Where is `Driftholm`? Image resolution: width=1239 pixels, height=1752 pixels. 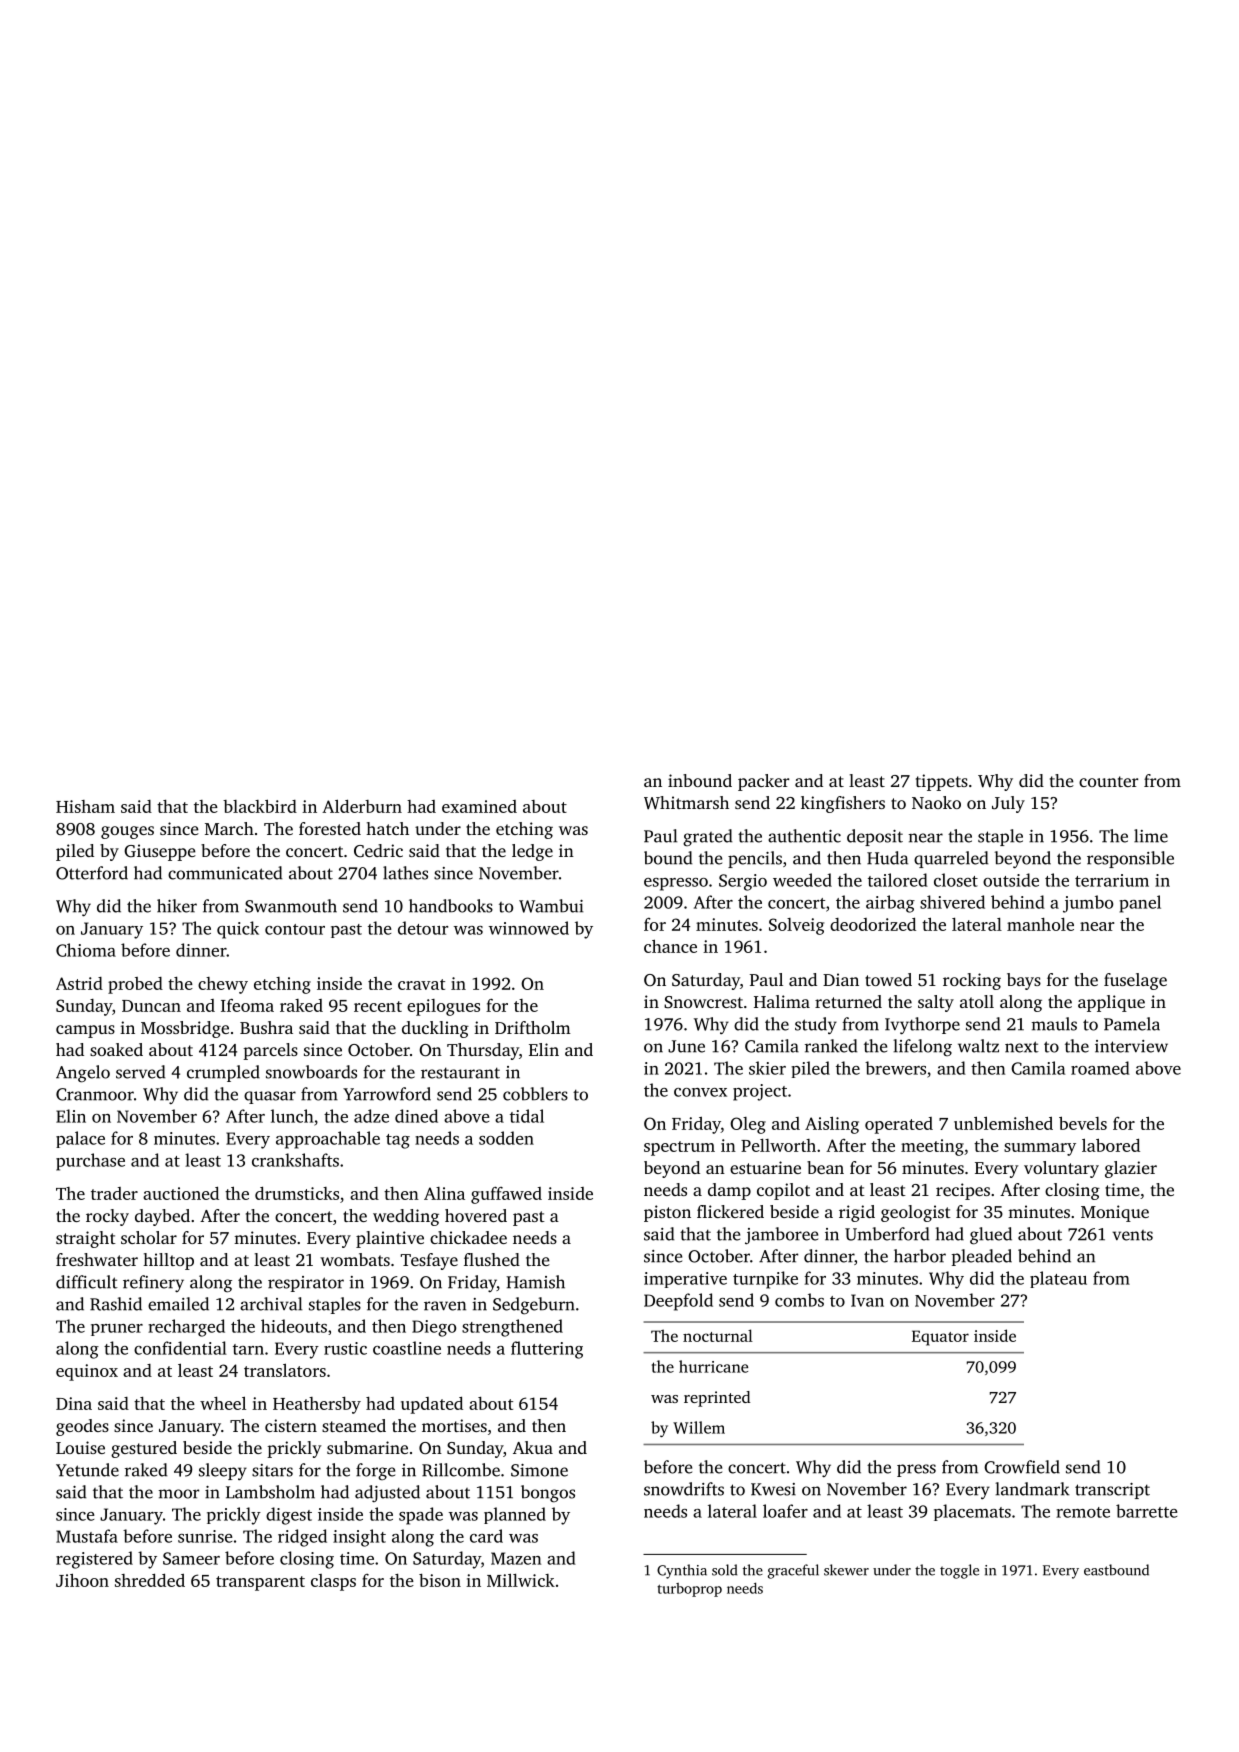 Driftholm is located at coordinates (533, 1027).
